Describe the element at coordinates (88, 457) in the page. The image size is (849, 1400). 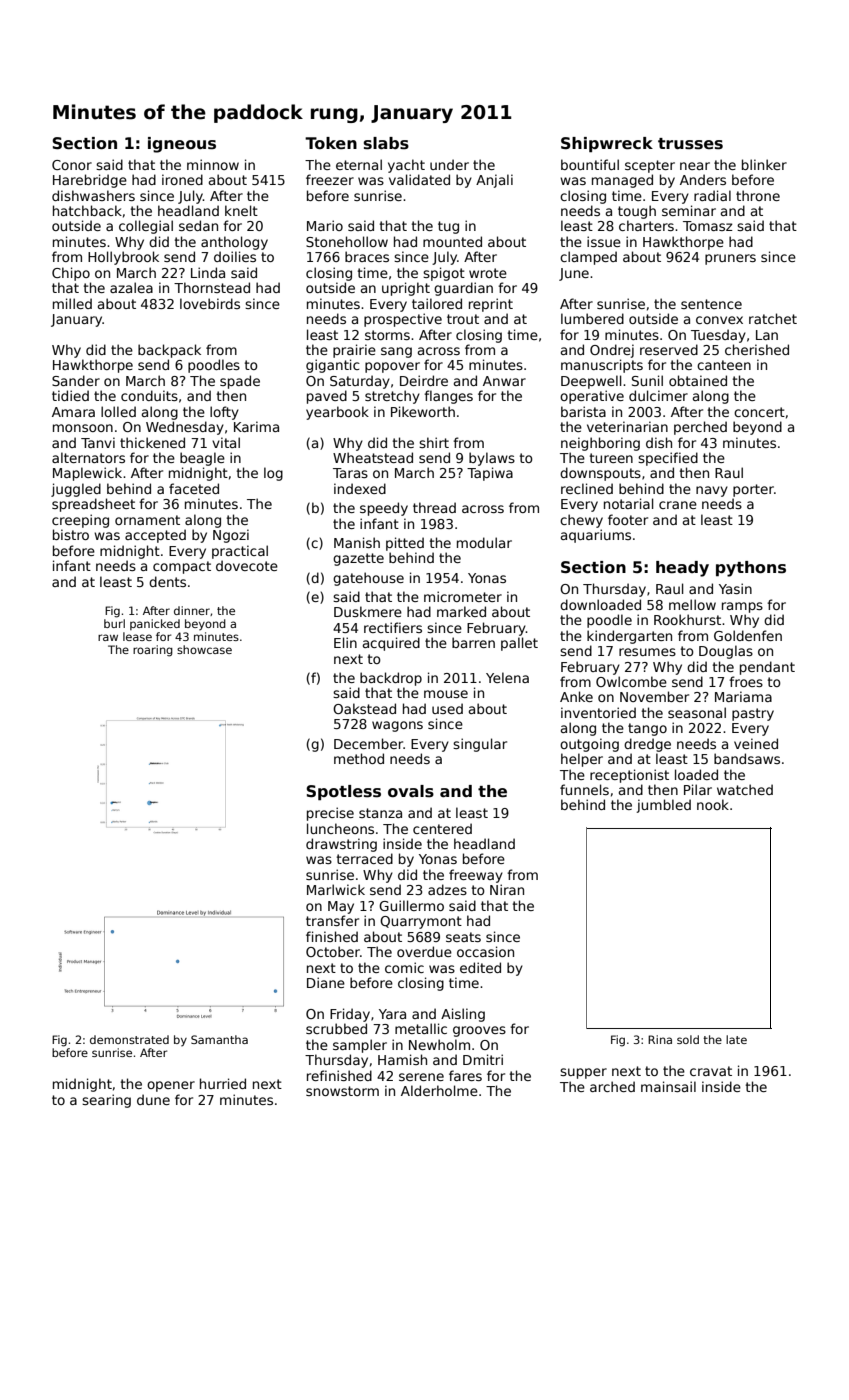
I see `alternators` at that location.
